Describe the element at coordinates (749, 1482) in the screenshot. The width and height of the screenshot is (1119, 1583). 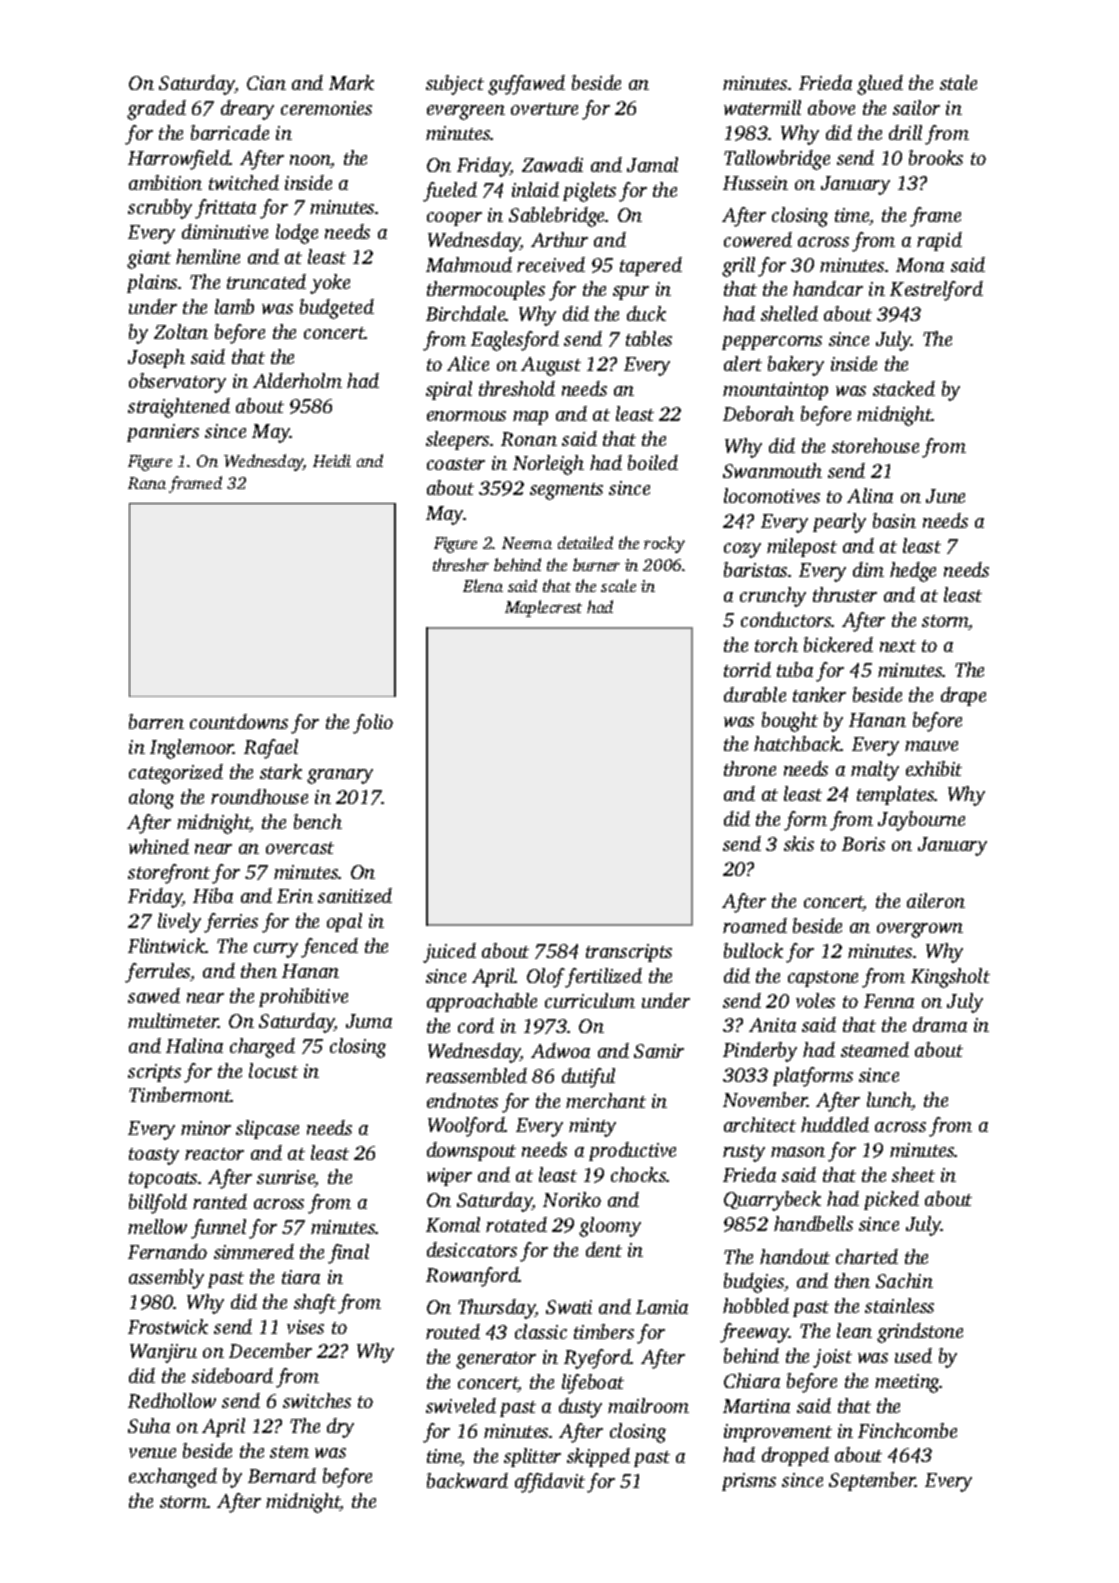
I see `prisms` at that location.
